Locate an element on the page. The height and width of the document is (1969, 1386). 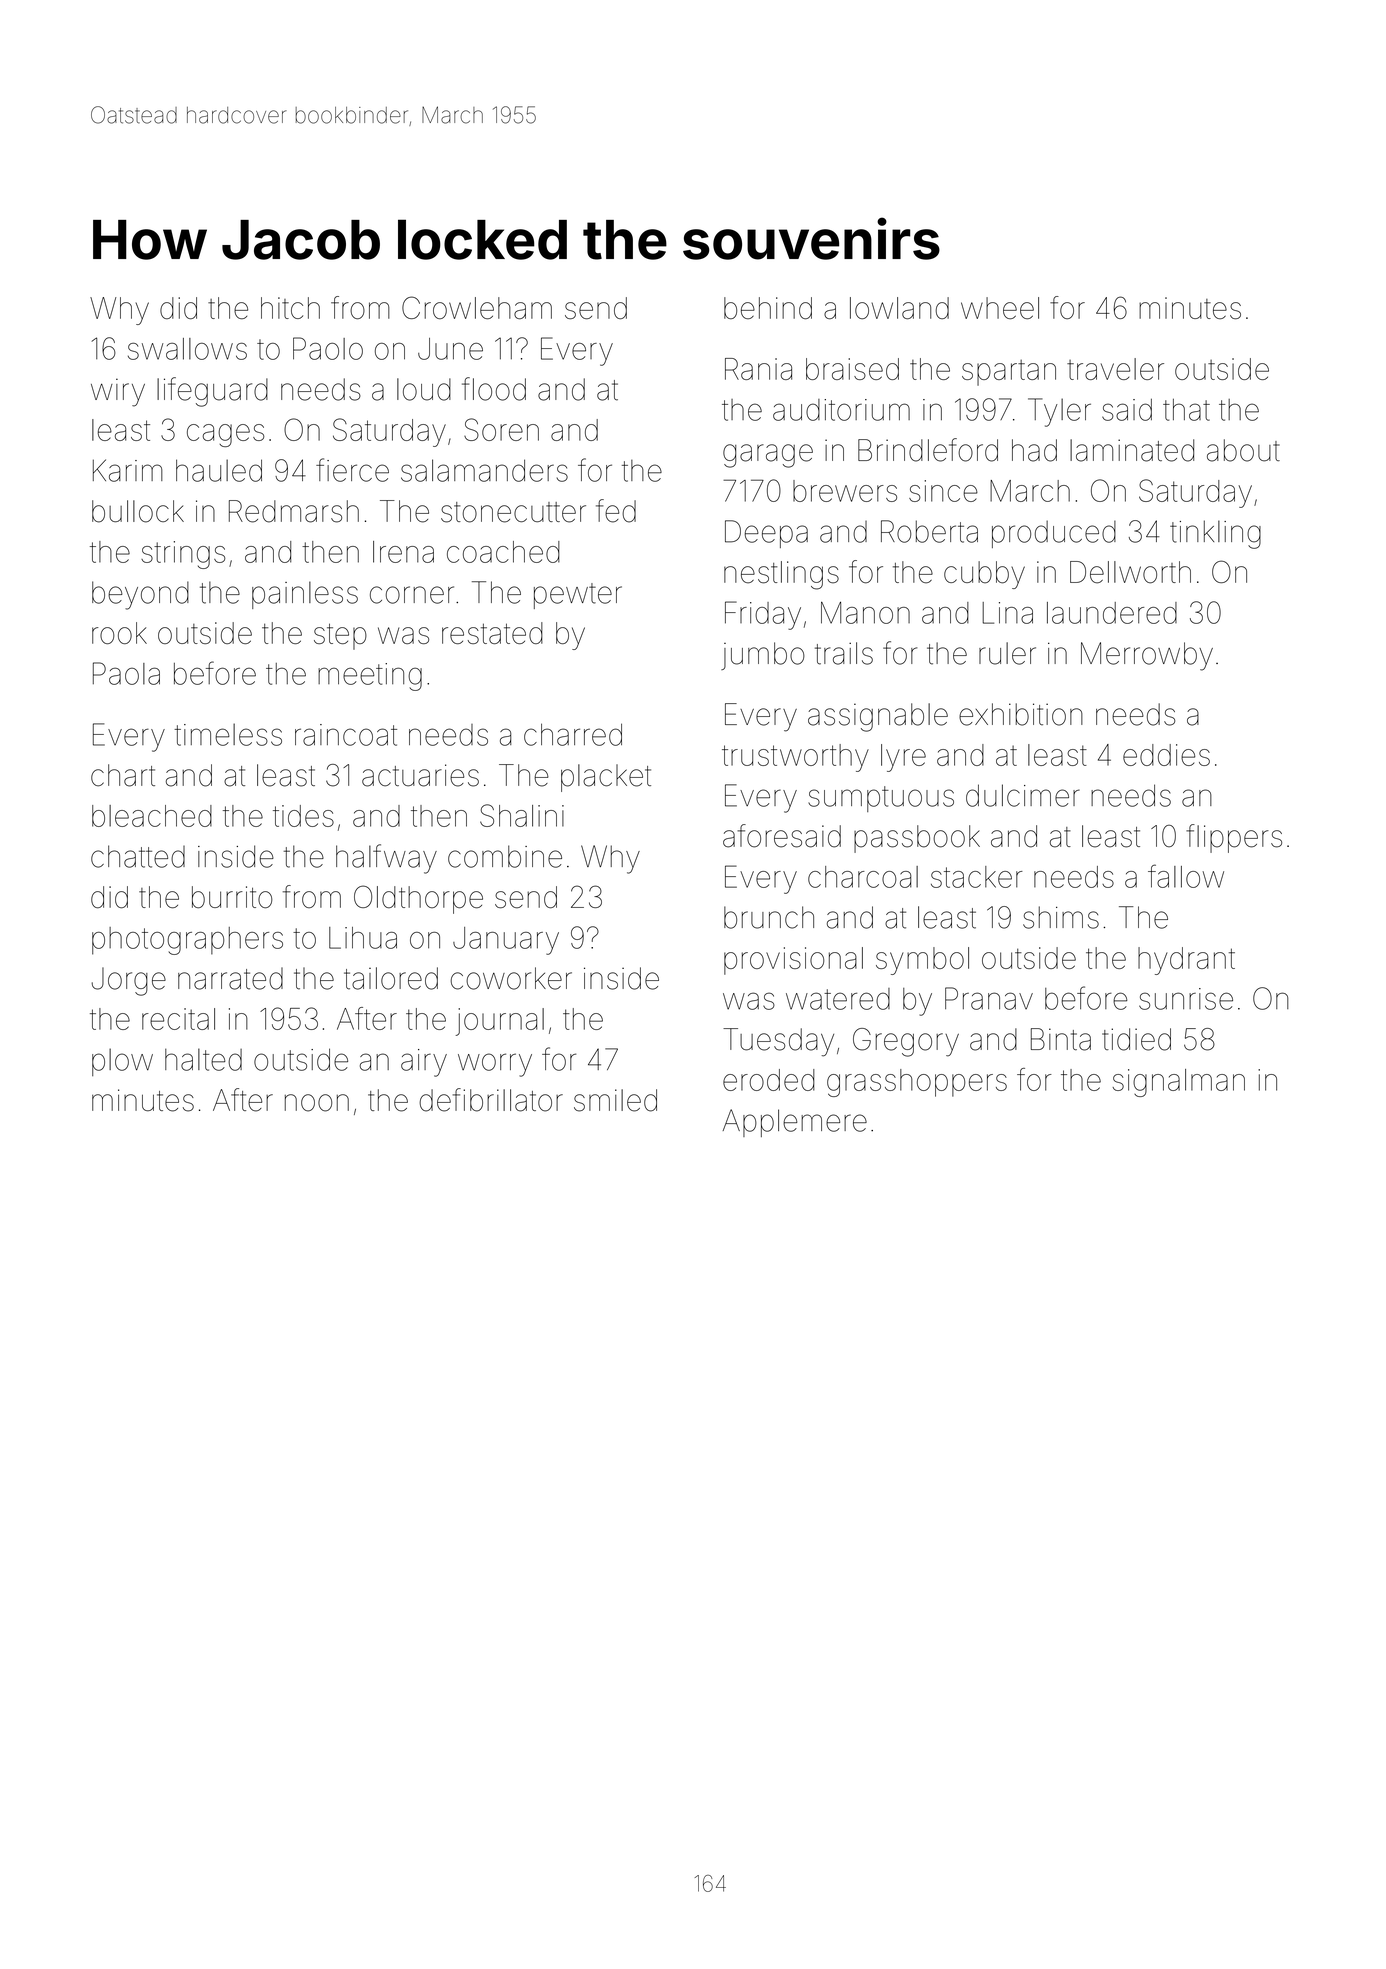
raincoat is located at coordinates (346, 735).
